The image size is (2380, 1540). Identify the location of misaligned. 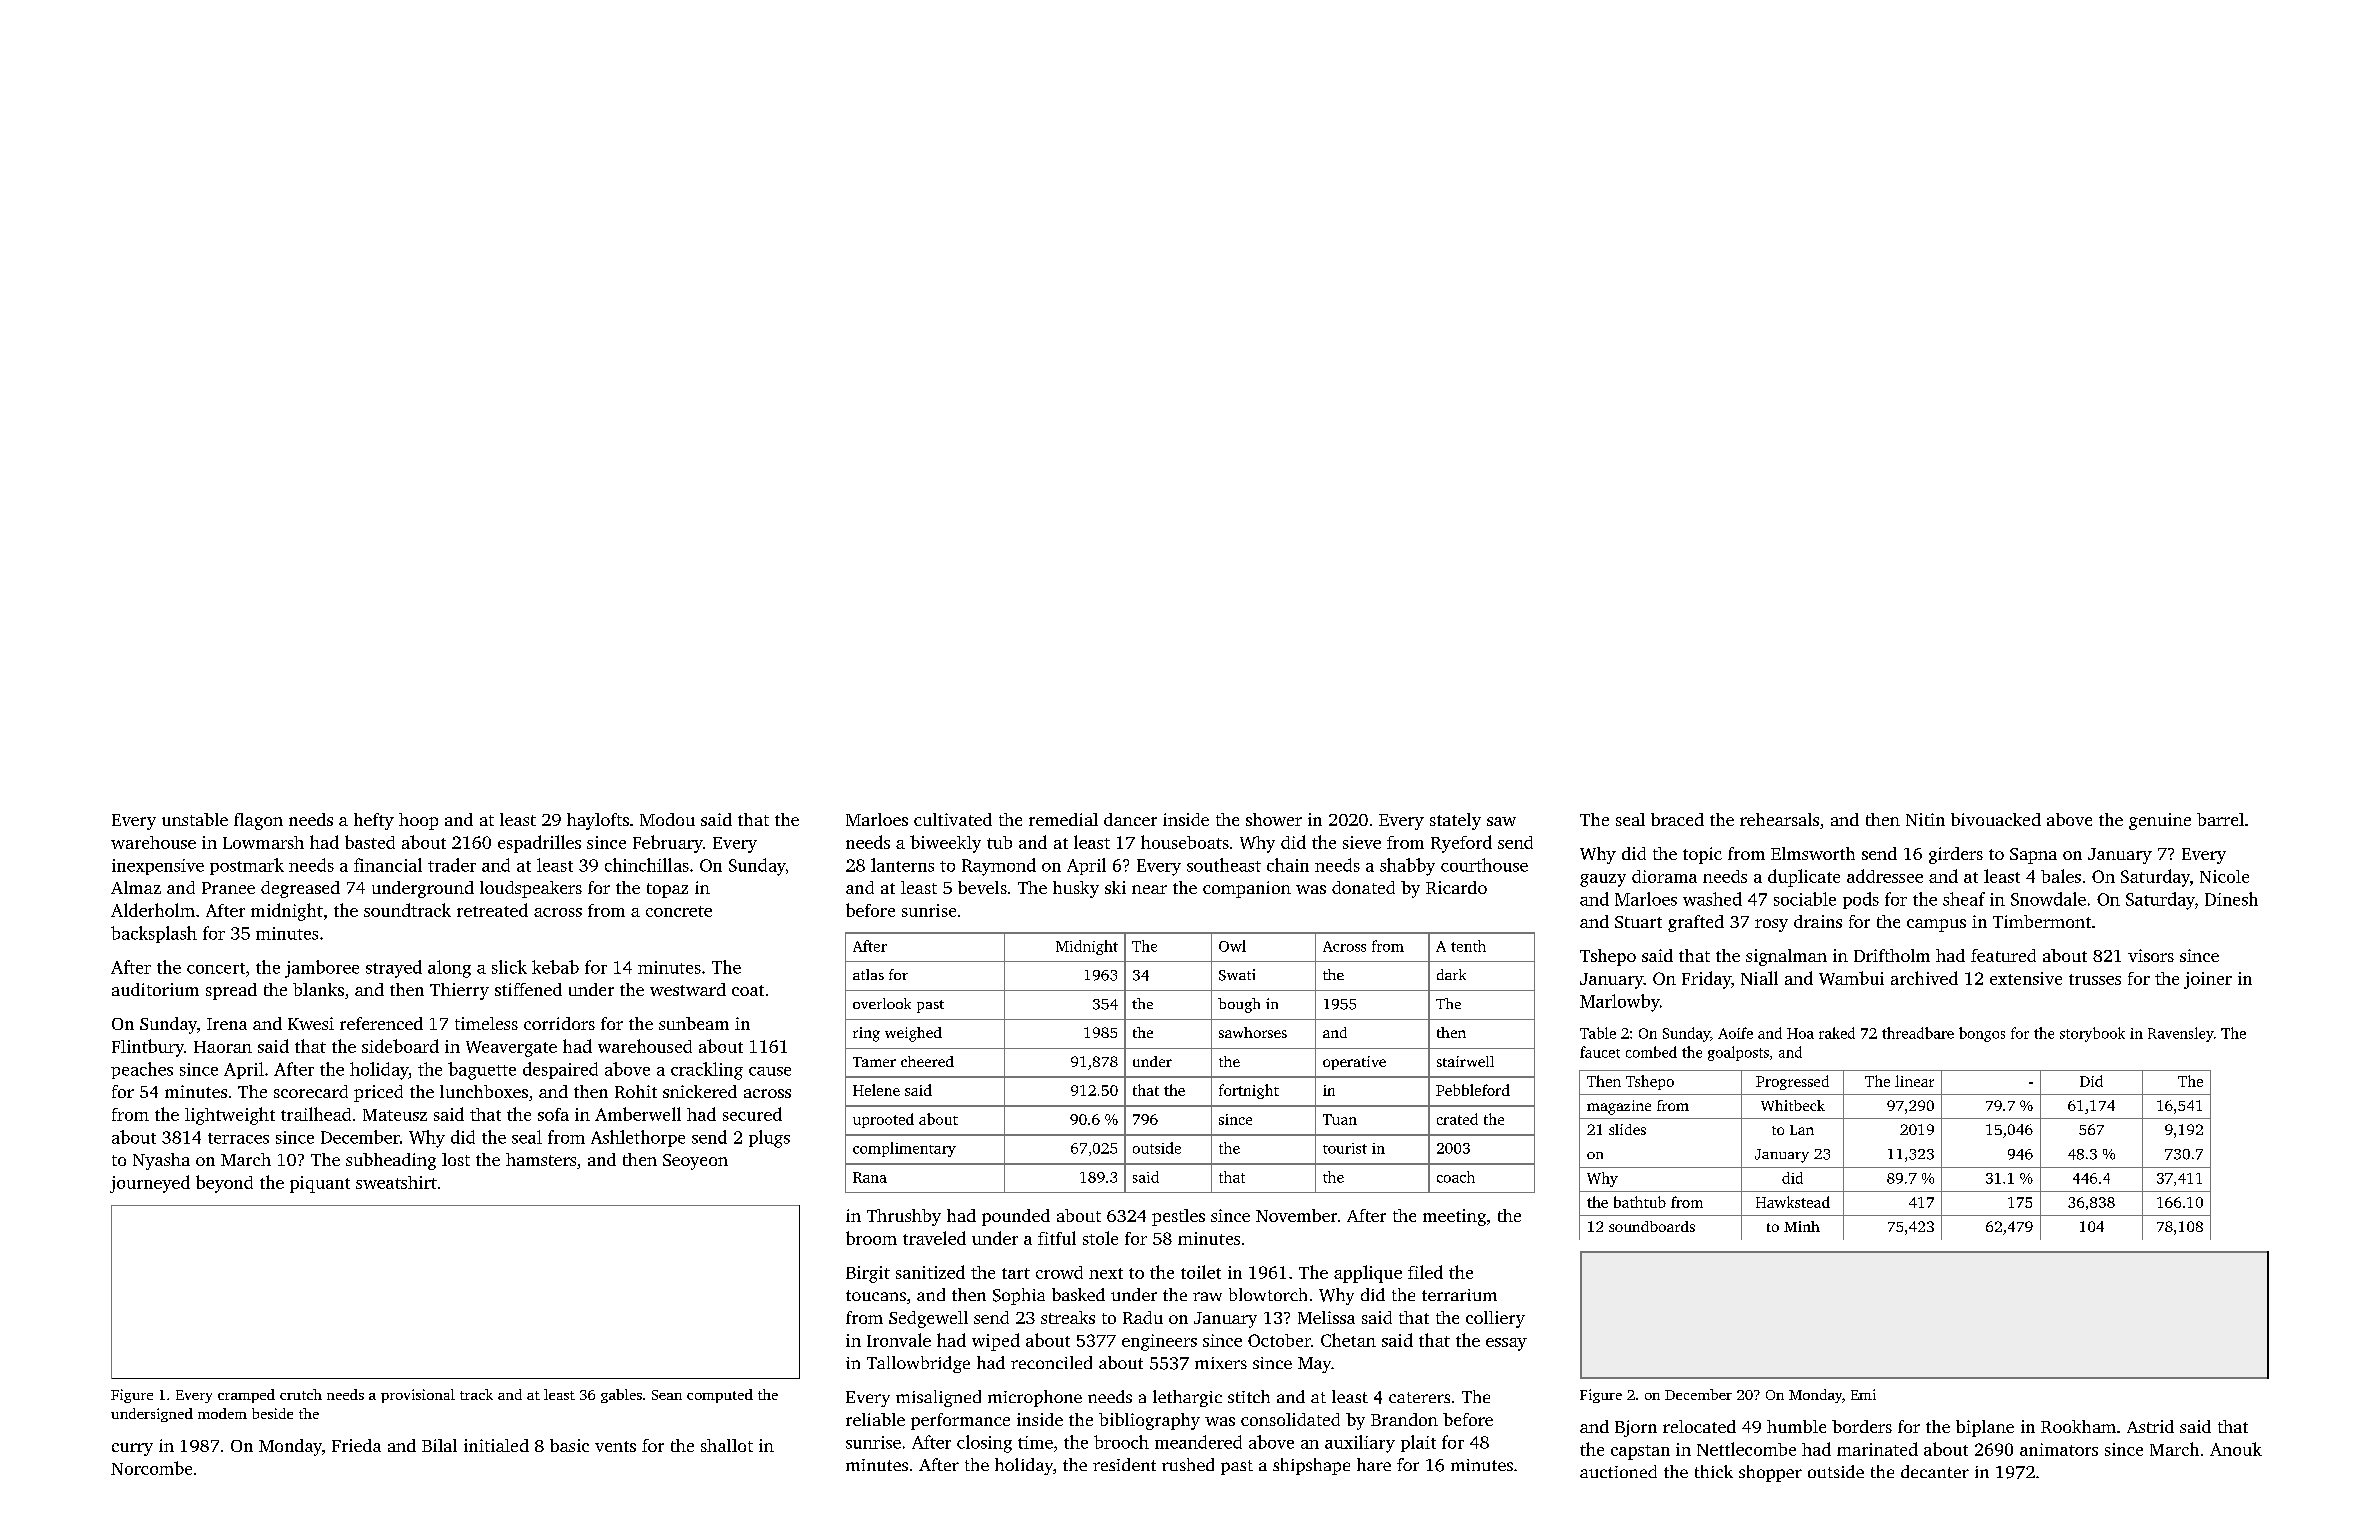
(938, 1398).
